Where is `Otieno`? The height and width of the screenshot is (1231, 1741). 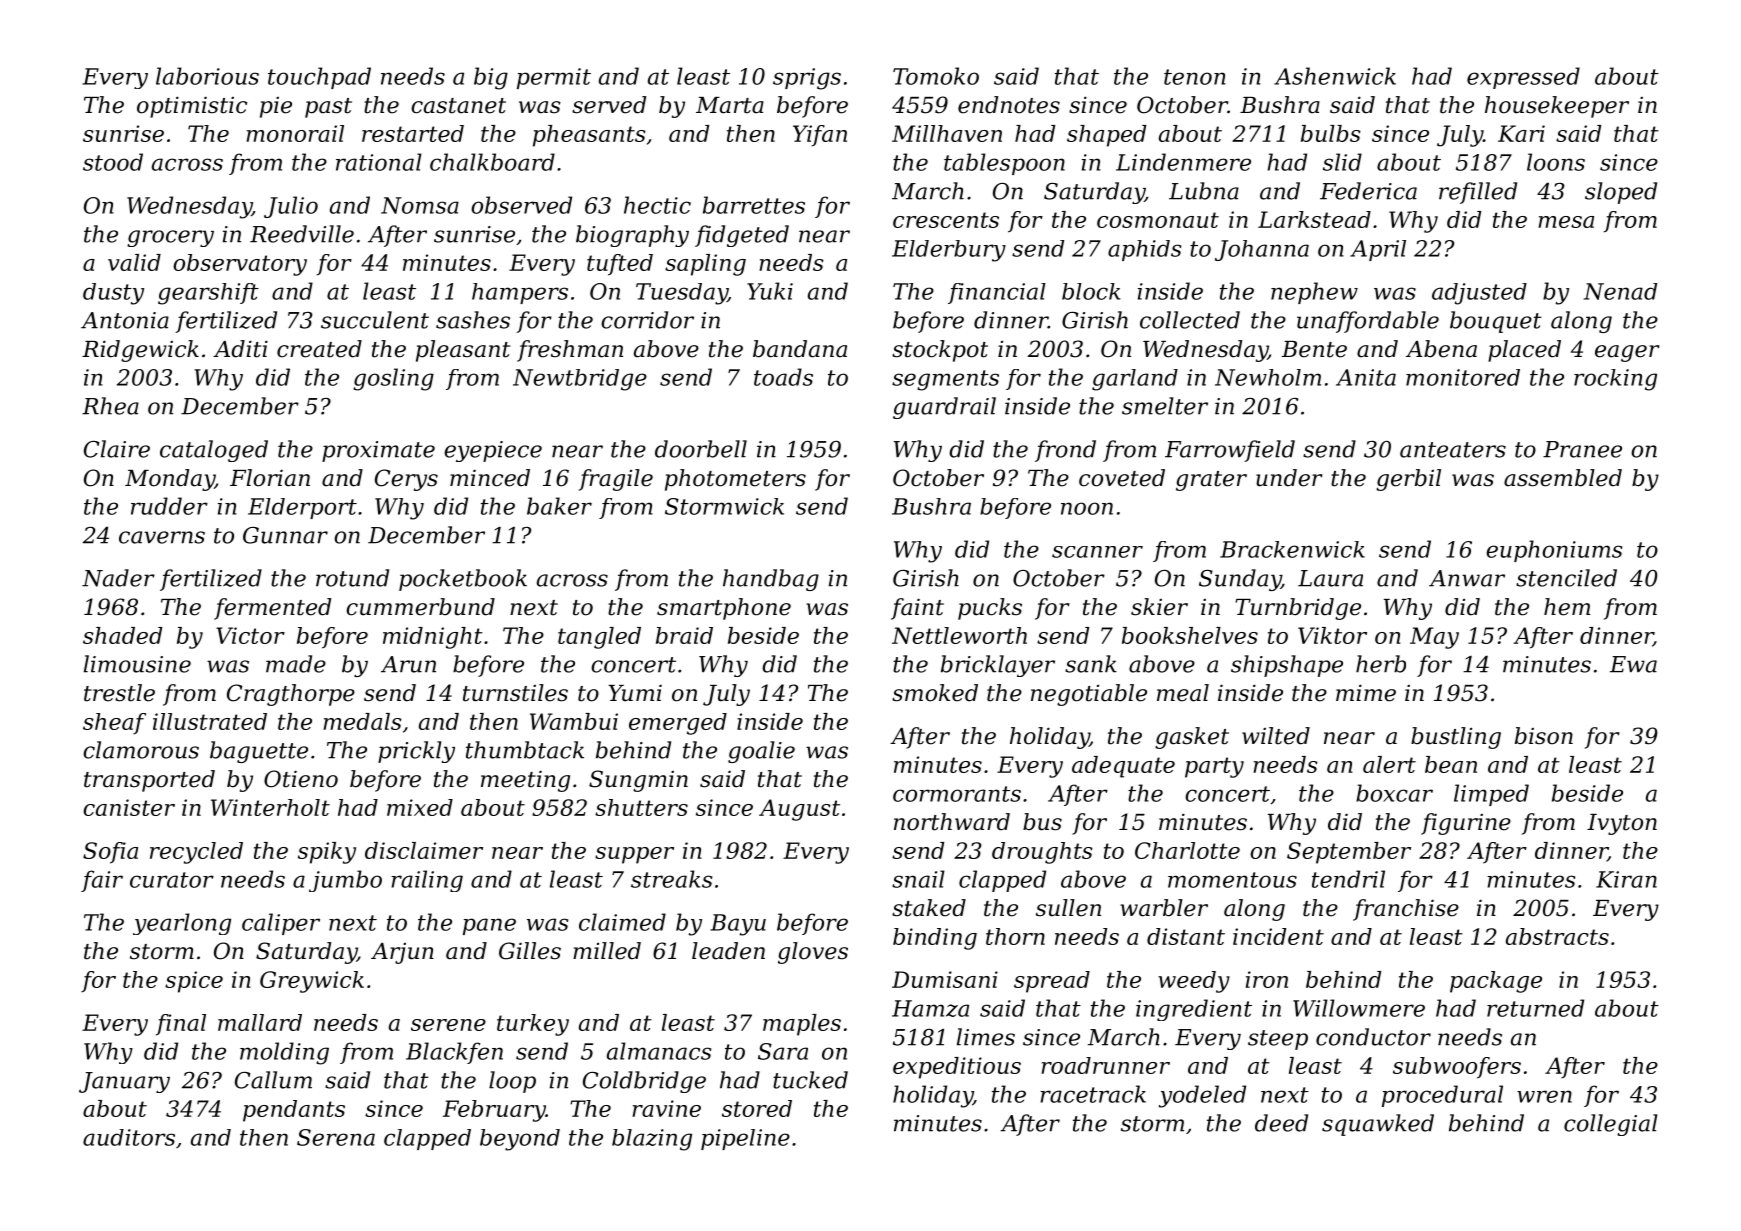
Otieno is located at coordinates (301, 779).
